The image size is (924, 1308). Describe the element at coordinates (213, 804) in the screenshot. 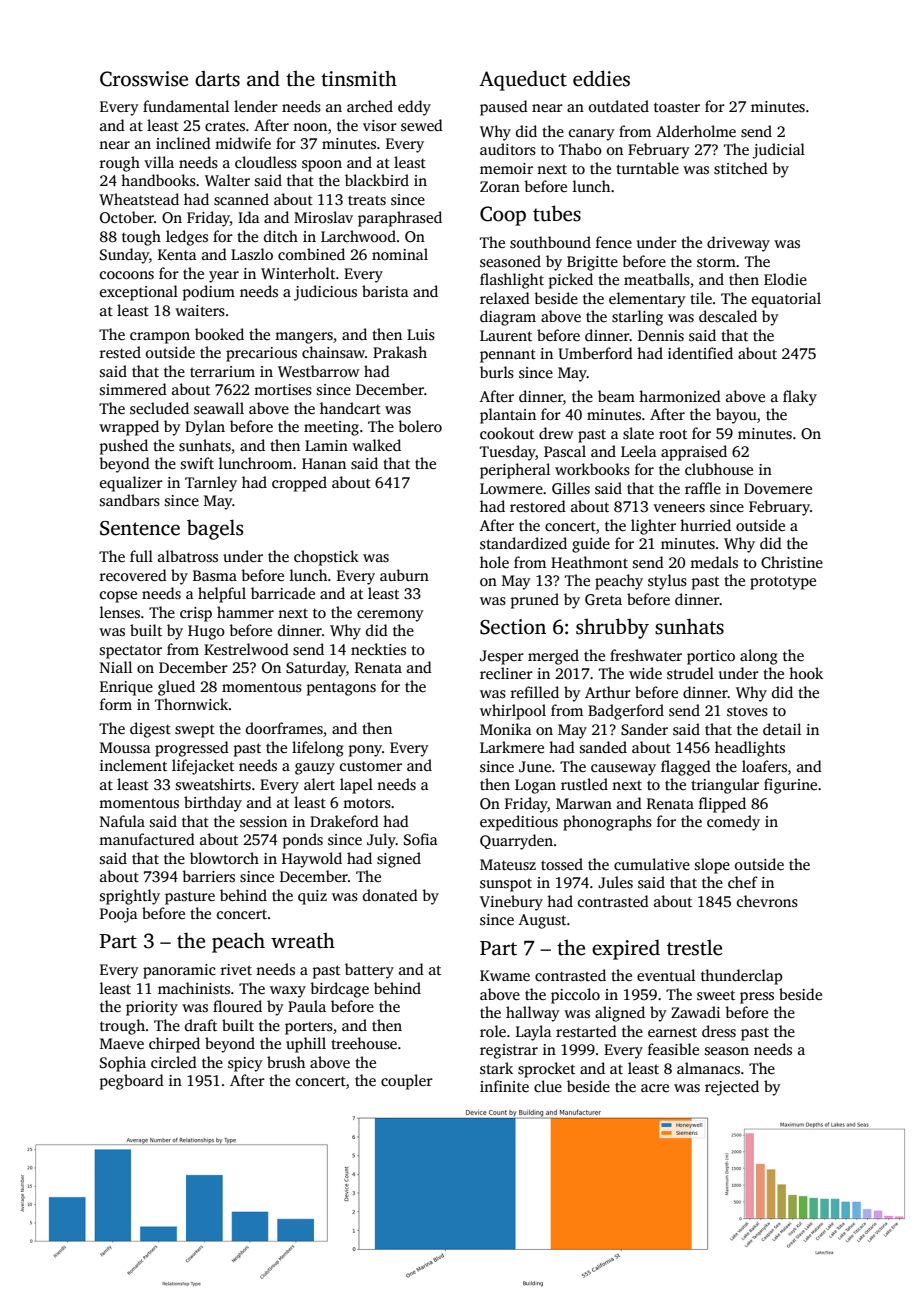

I see `birthday` at that location.
